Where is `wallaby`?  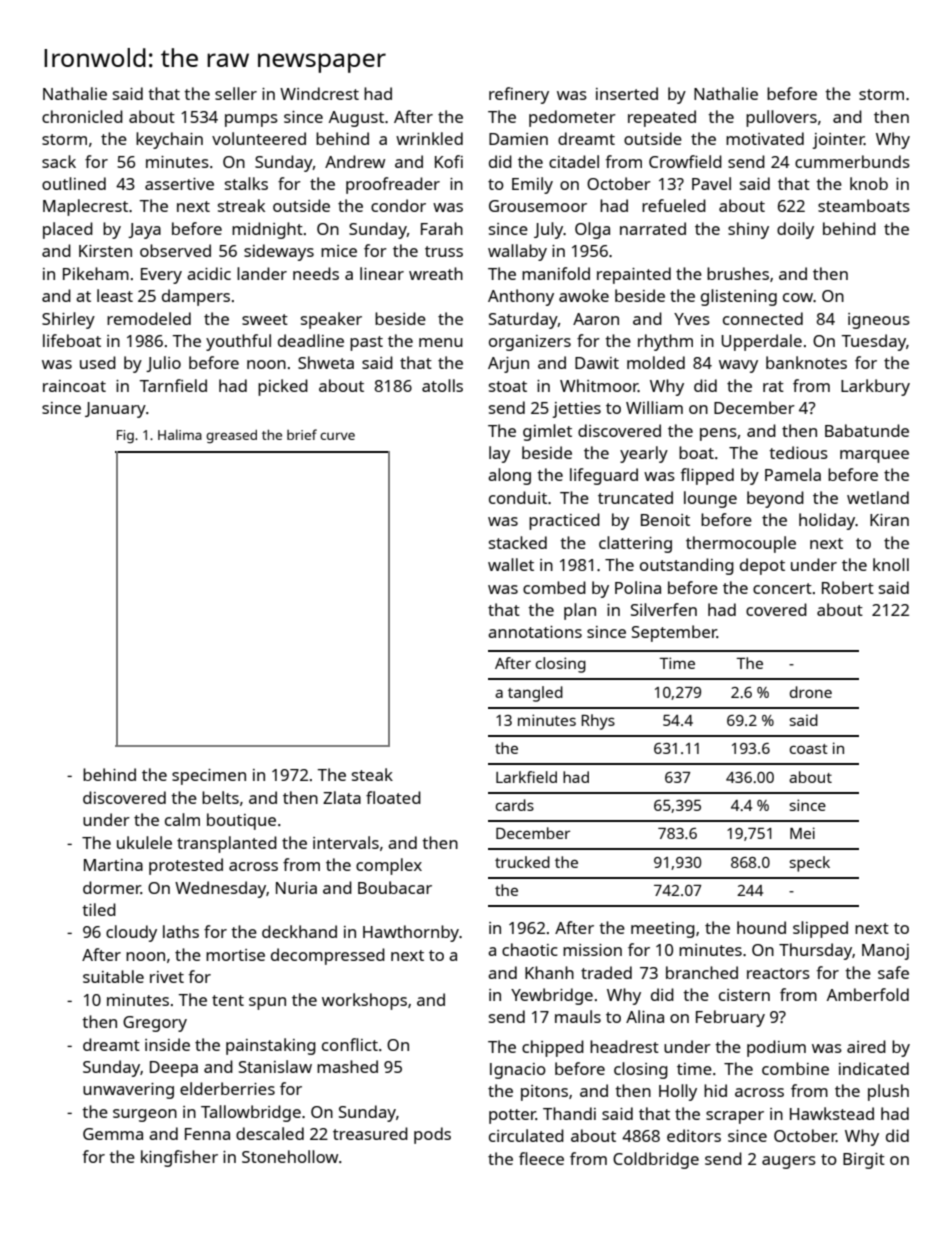 wallaby is located at coordinates (517, 252).
